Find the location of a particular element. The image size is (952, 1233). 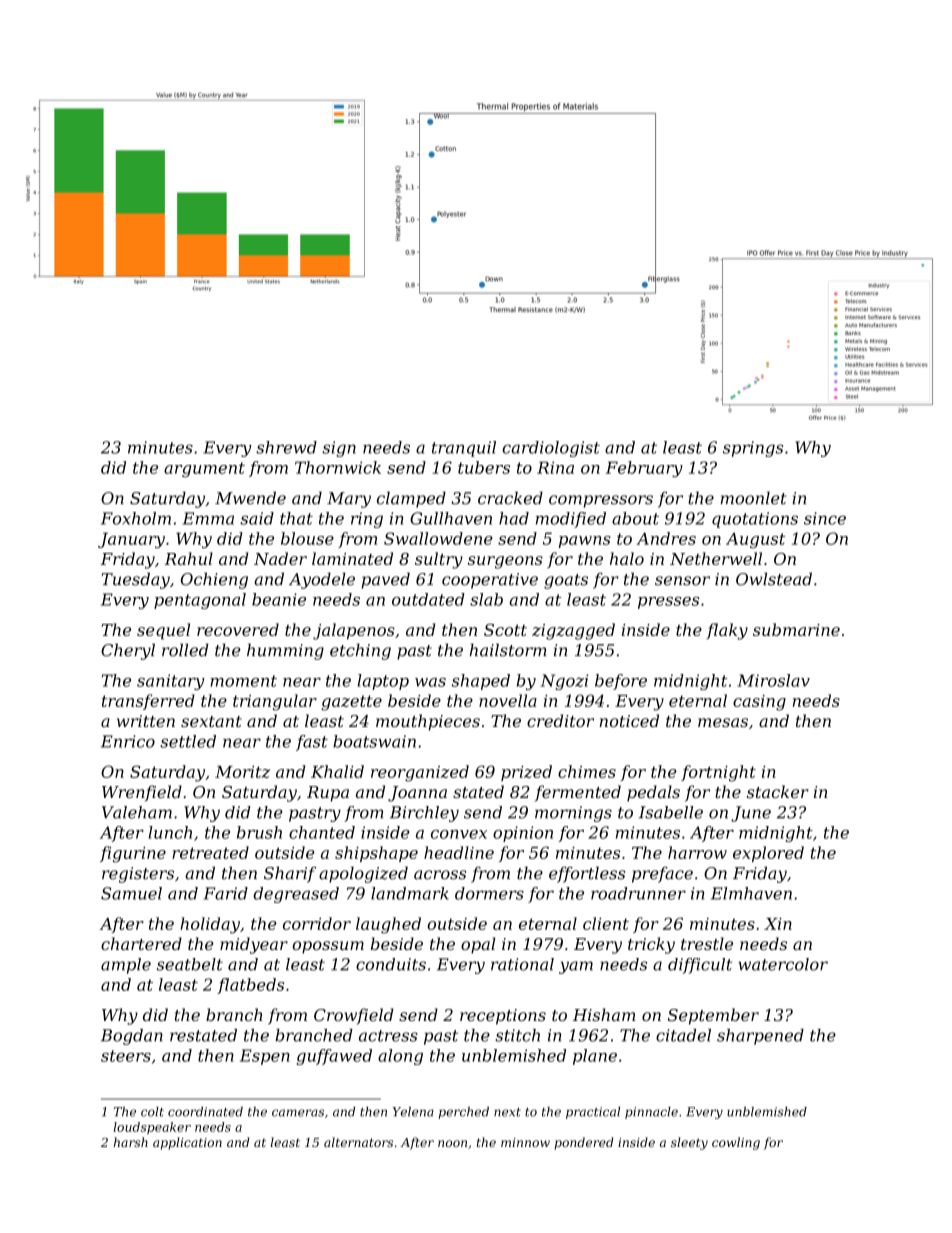

plane is located at coordinates (595, 1057).
